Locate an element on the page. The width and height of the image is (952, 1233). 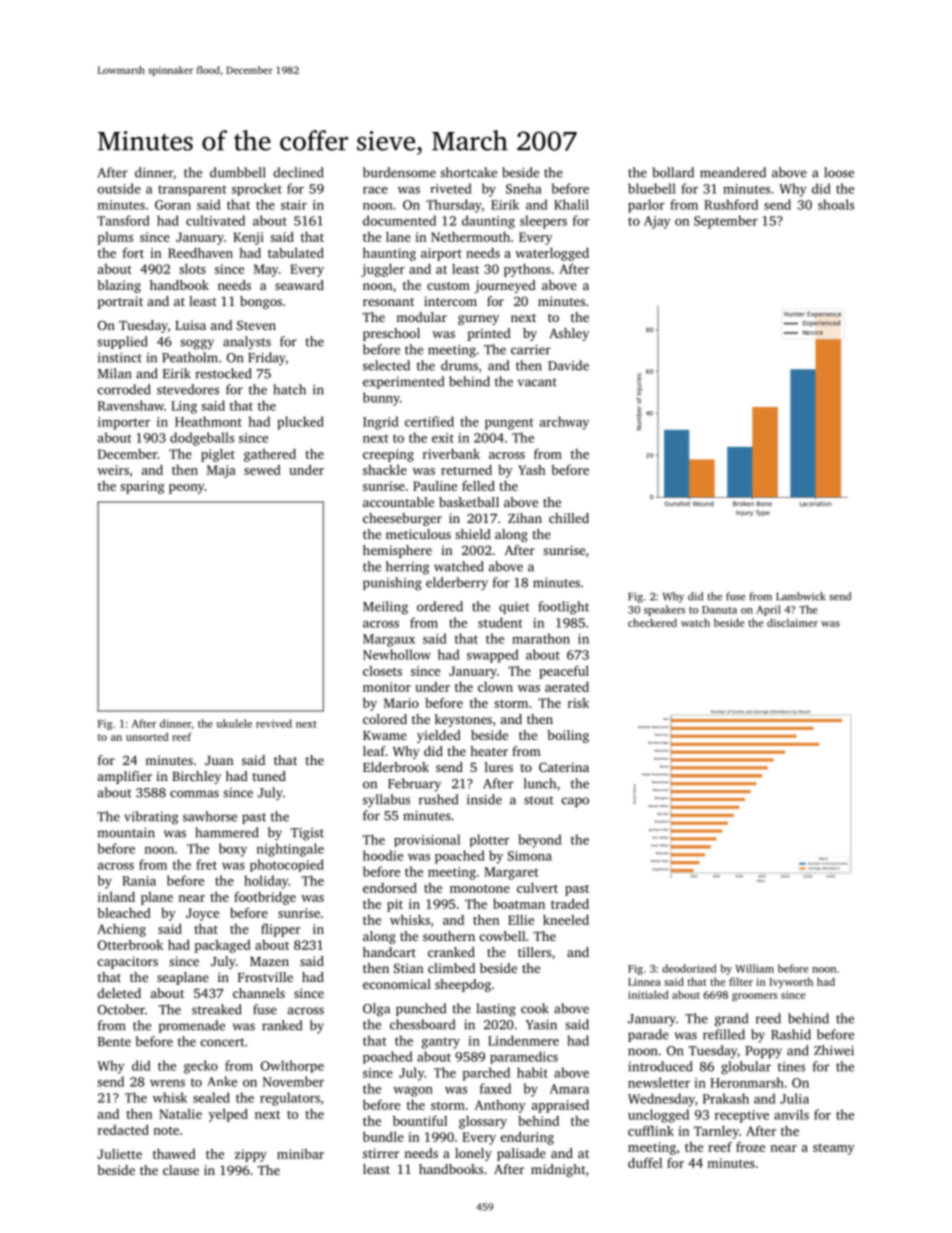
unsorted is located at coordinates (147, 736).
